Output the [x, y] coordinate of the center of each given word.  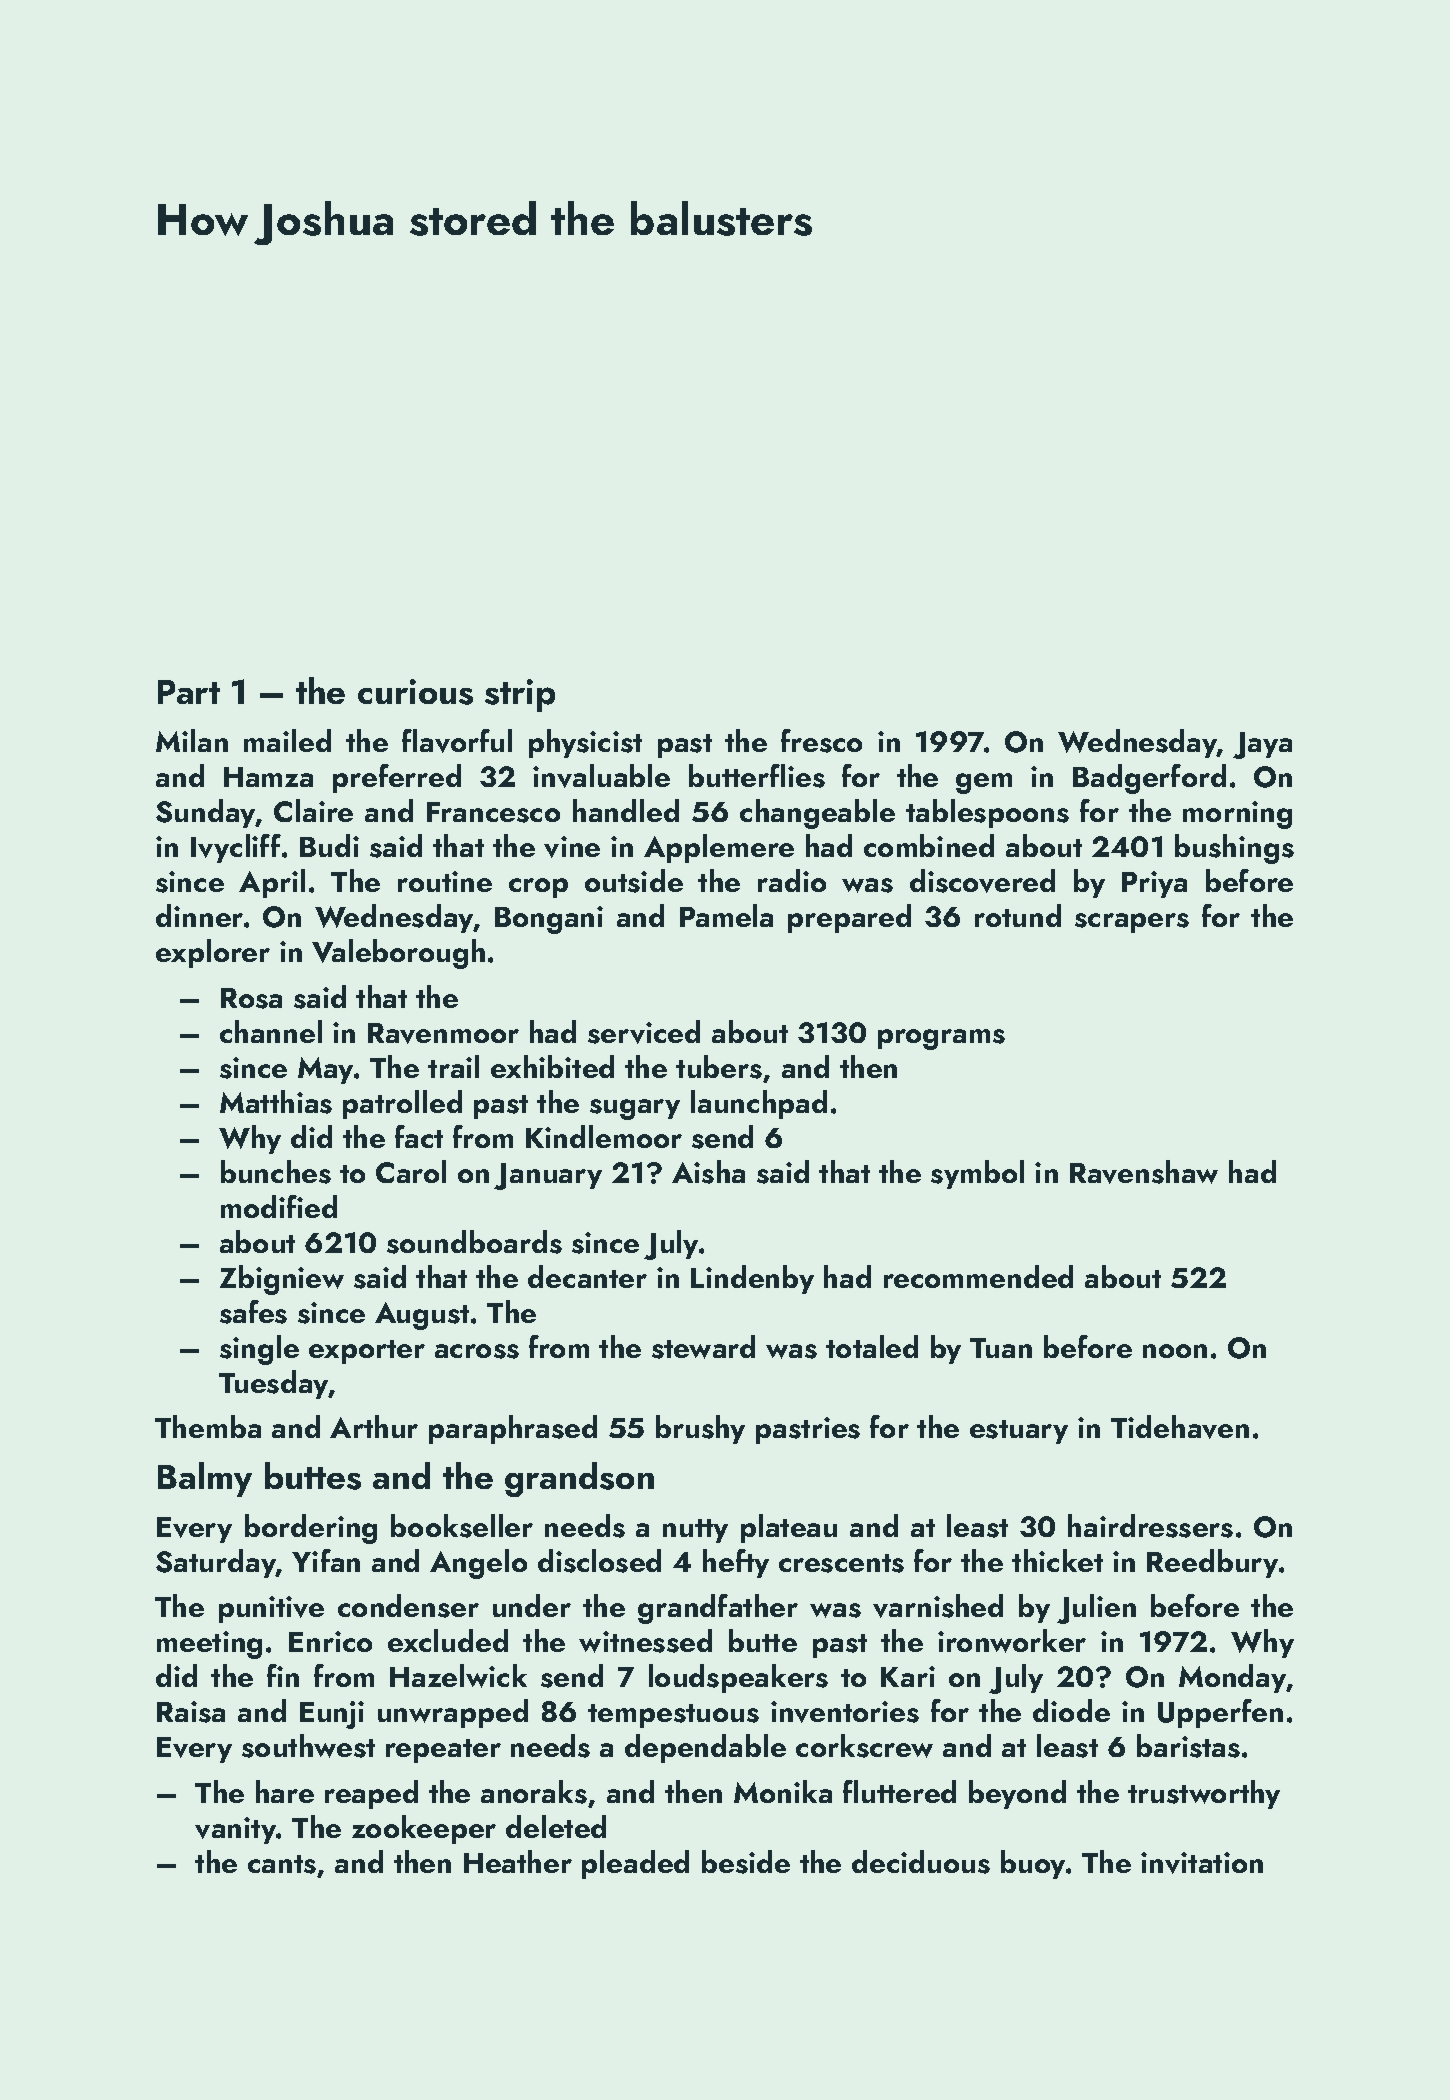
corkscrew [864, 1746]
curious [415, 692]
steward [703, 1347]
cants [282, 1864]
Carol [411, 1171]
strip [520, 695]
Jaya [1262, 745]
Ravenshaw [1144, 1172]
